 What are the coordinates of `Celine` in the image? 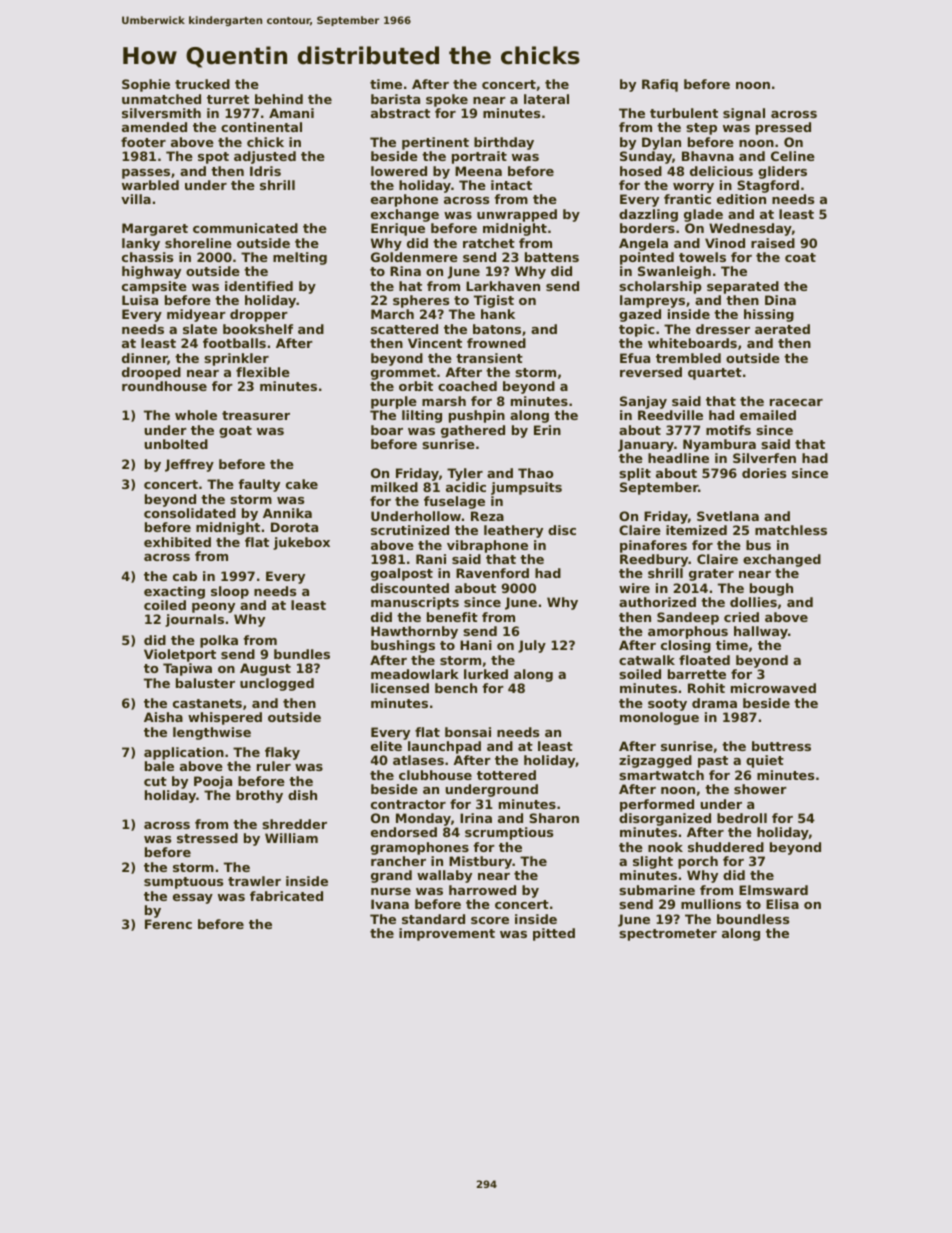 It's located at (793, 156).
